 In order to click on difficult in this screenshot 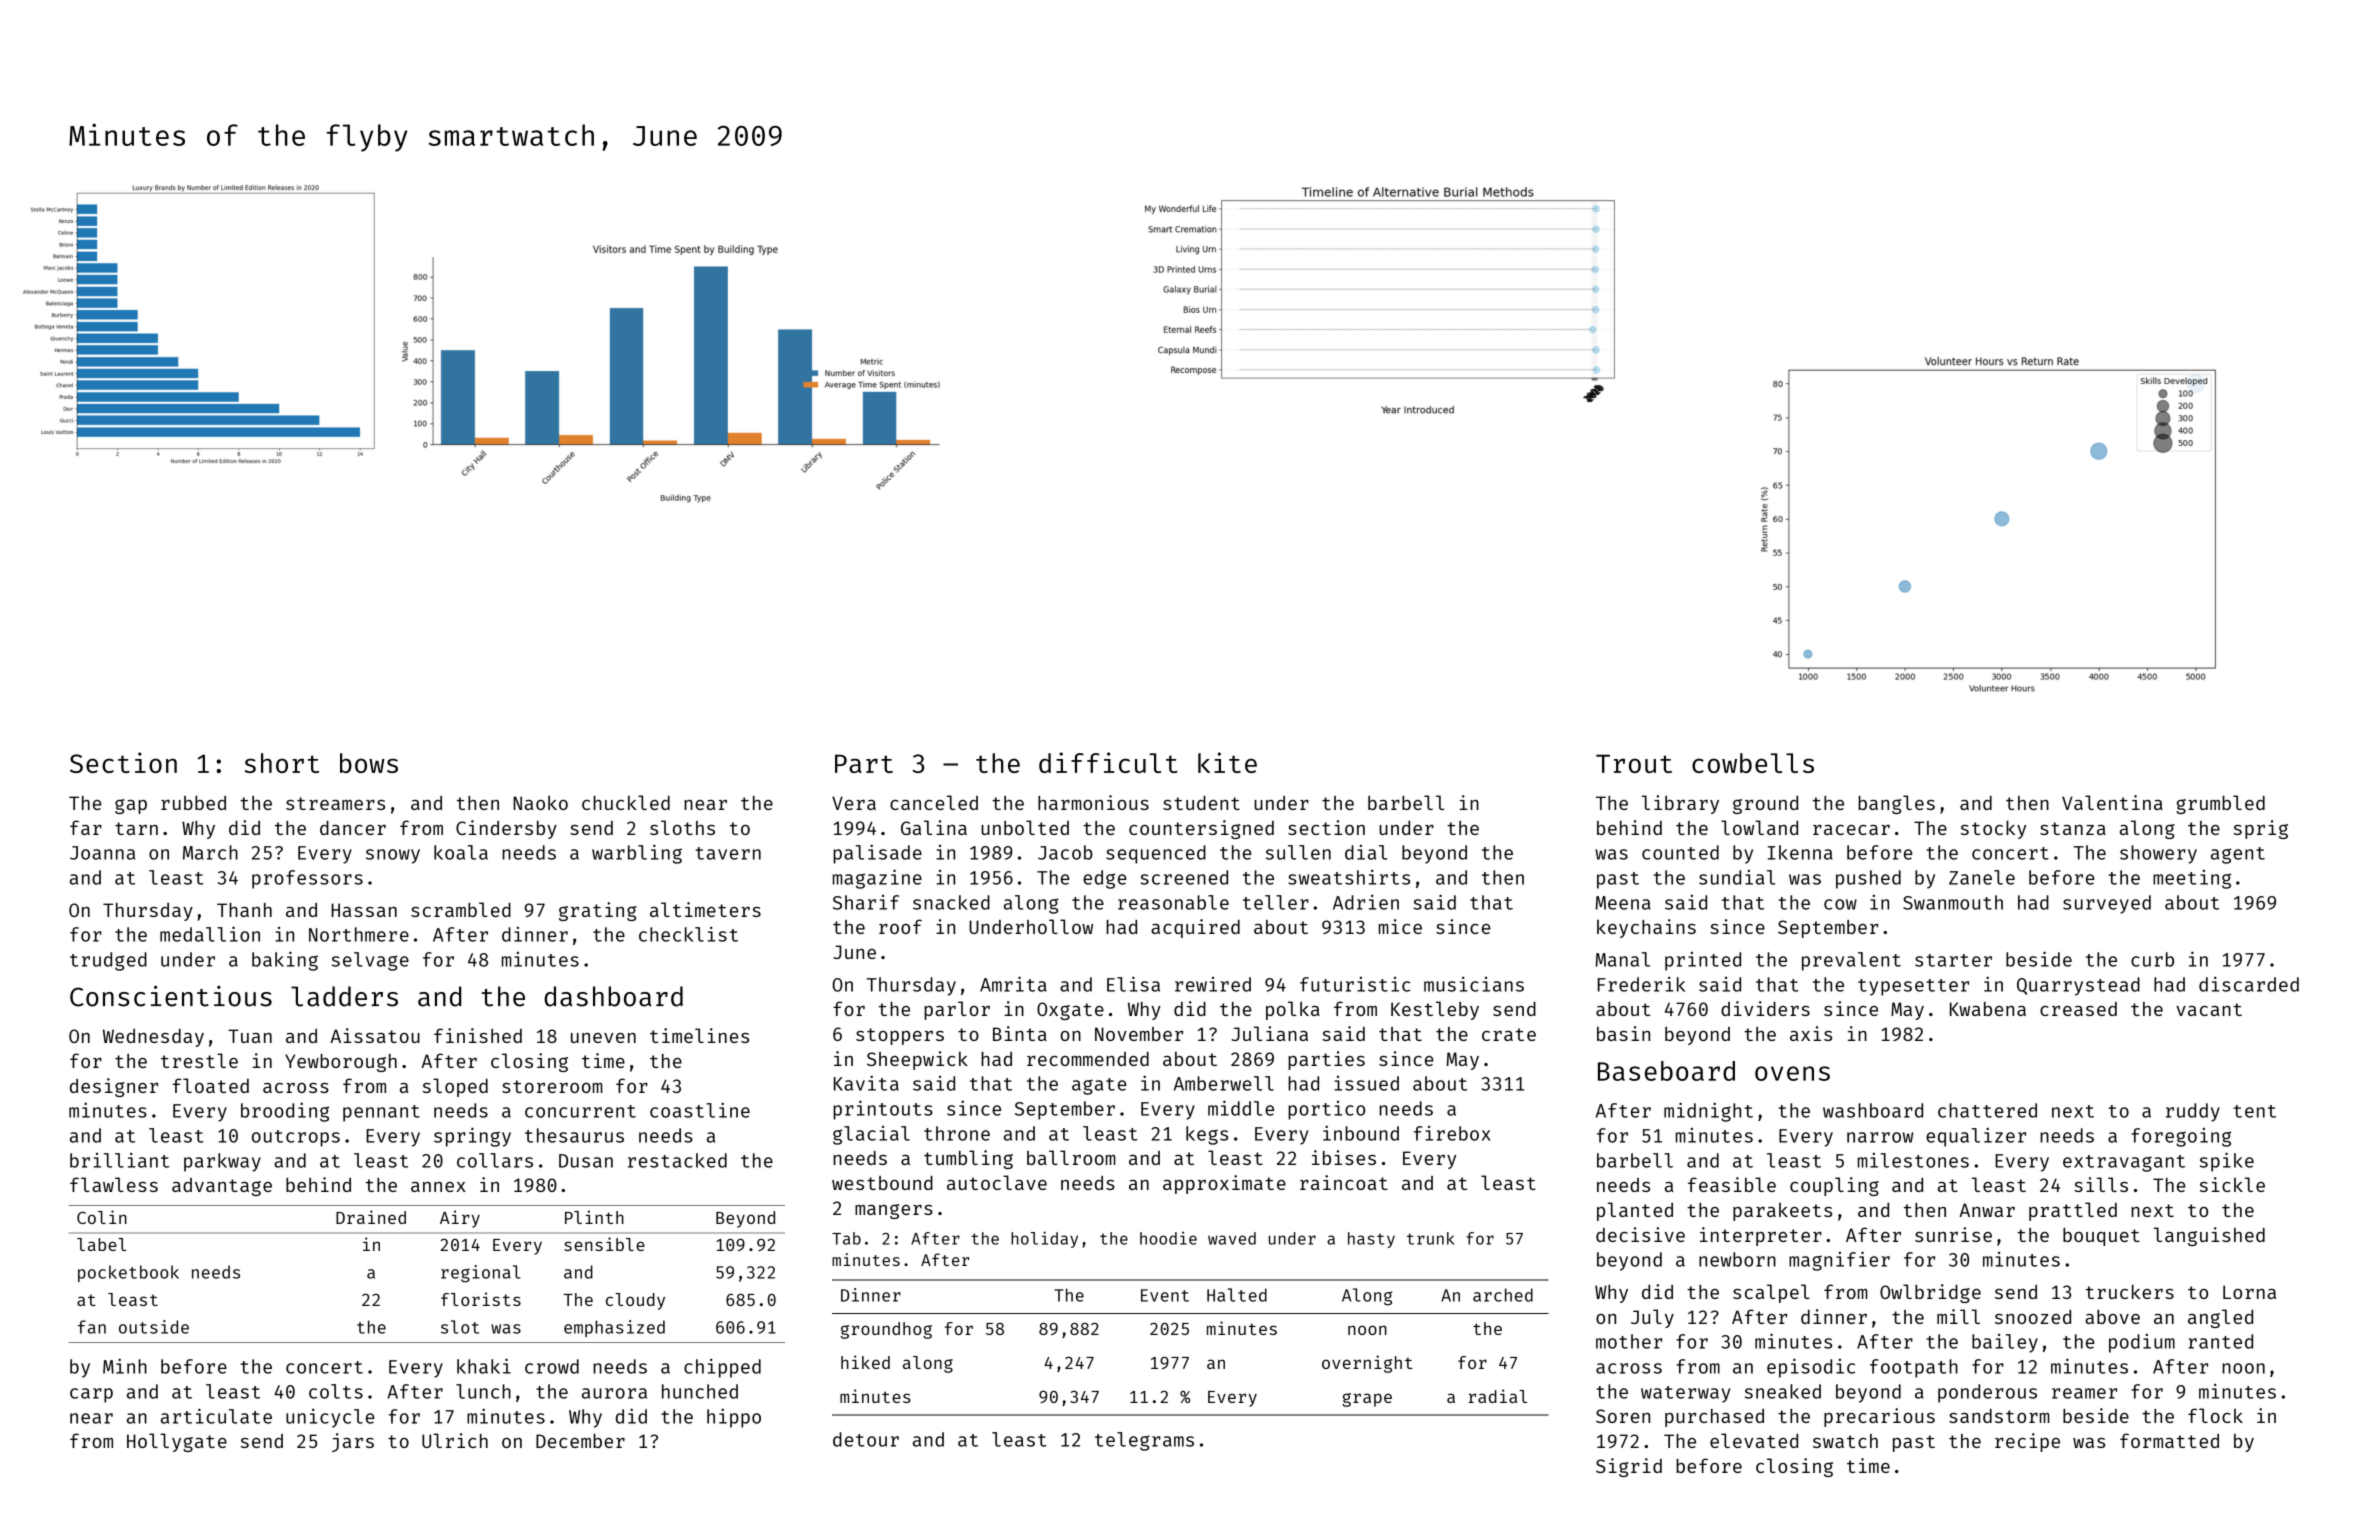, I will do `click(1108, 762)`.
